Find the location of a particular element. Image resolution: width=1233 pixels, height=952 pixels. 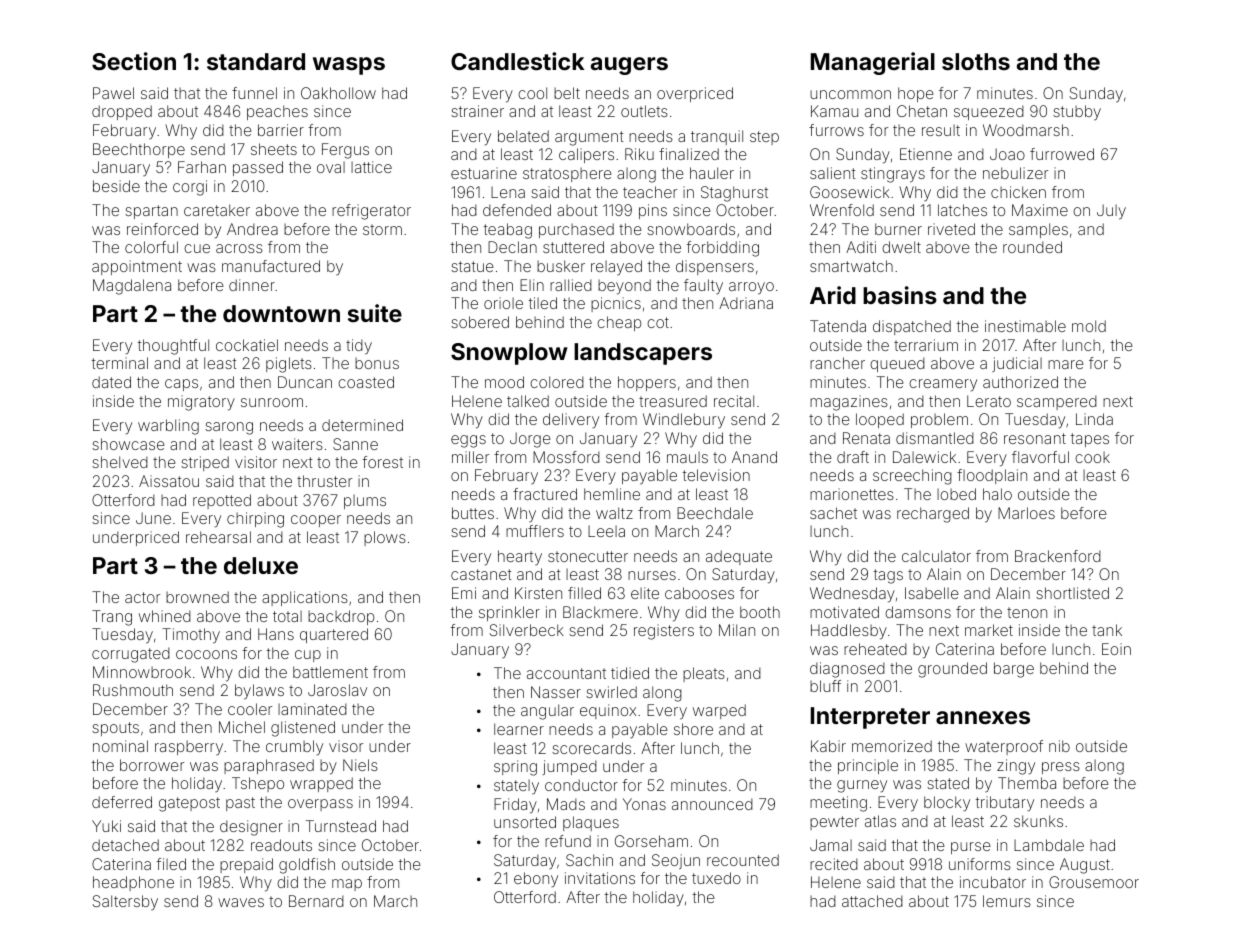

Trang is located at coordinates (112, 618).
